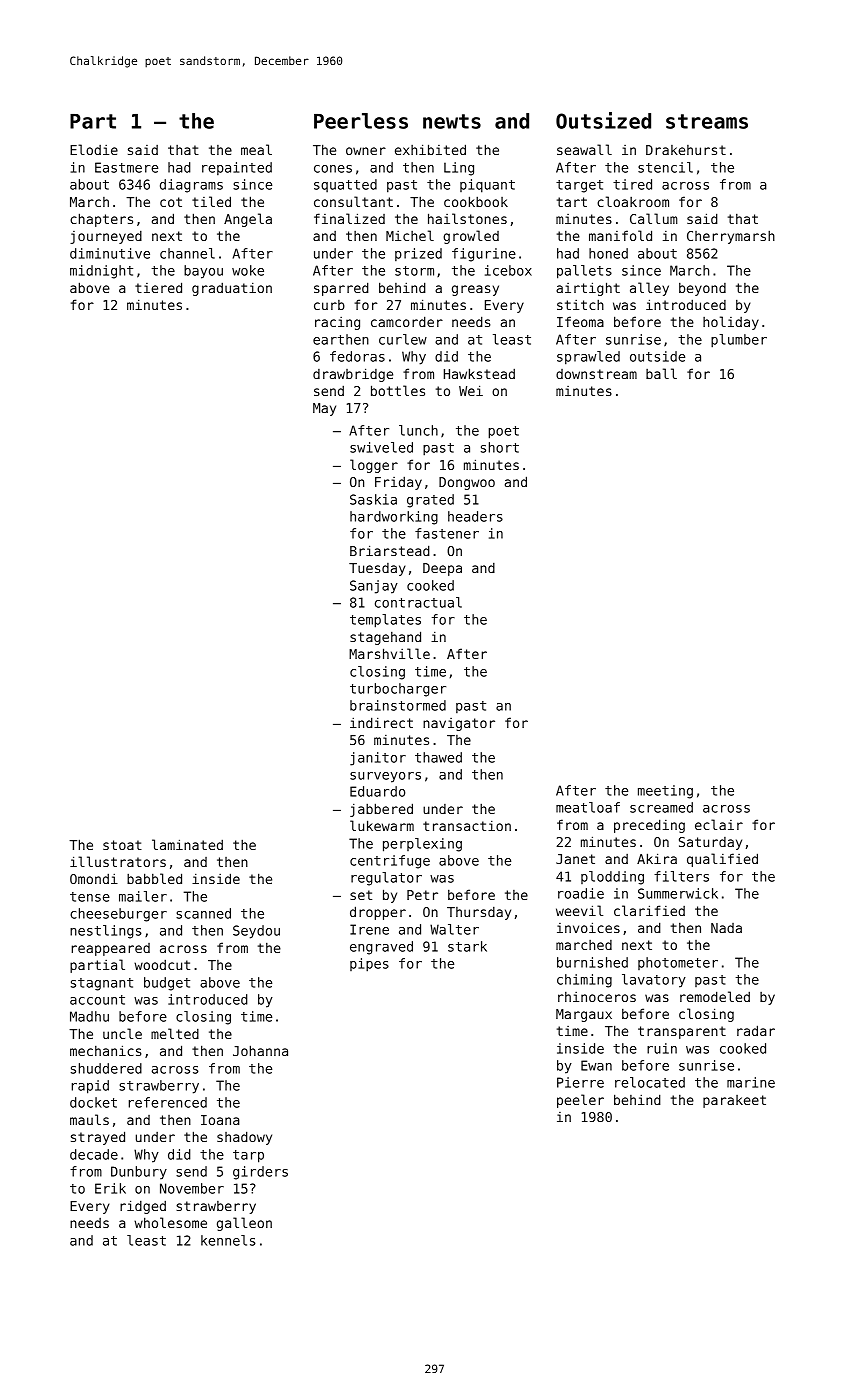 This screenshot has height=1400, width=849. I want to click on Dongwoo, so click(467, 483).
